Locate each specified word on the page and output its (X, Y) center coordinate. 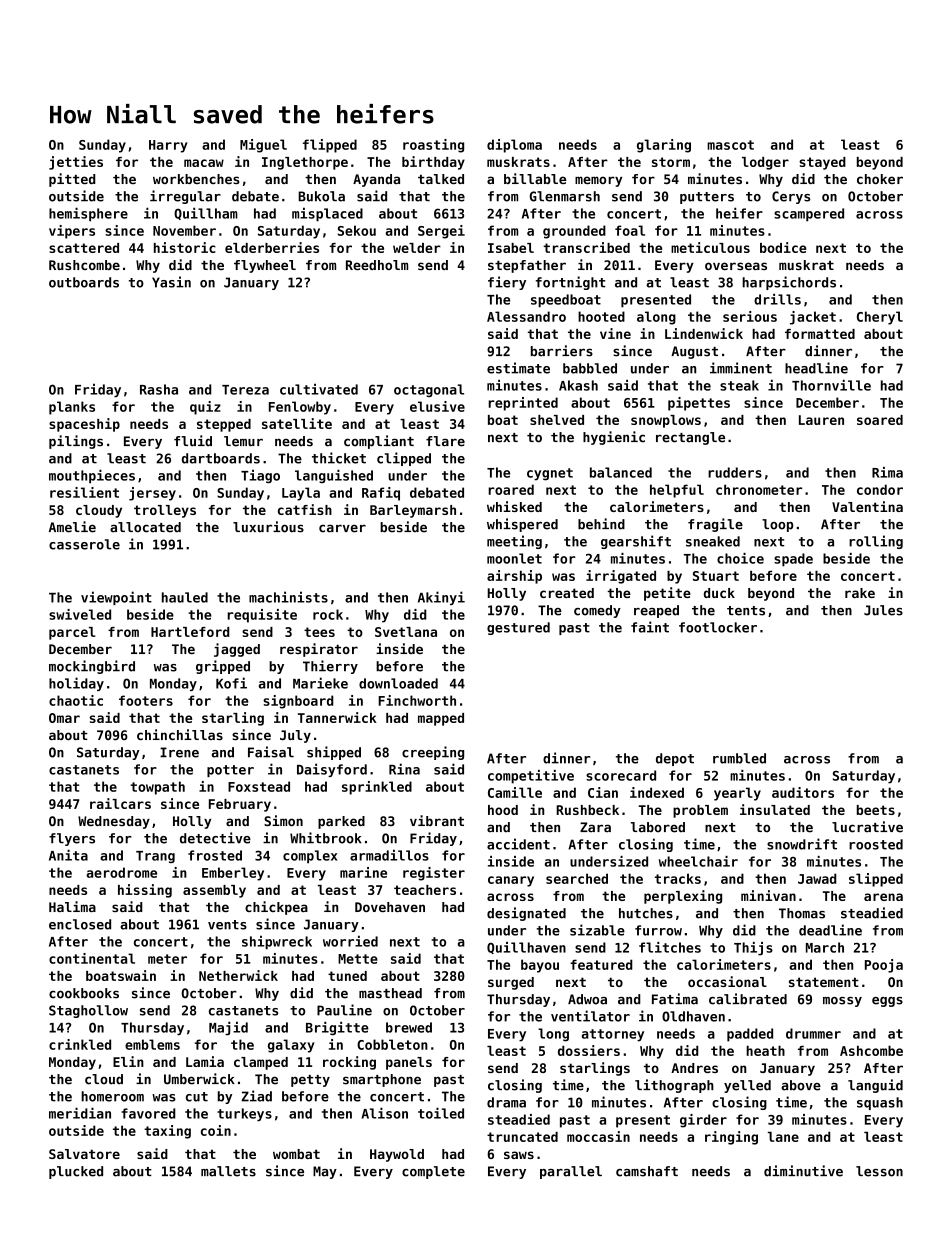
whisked (514, 506)
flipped (330, 146)
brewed (409, 1027)
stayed (822, 163)
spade (793, 560)
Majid (228, 1028)
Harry (168, 146)
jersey (152, 494)
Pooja (884, 966)
